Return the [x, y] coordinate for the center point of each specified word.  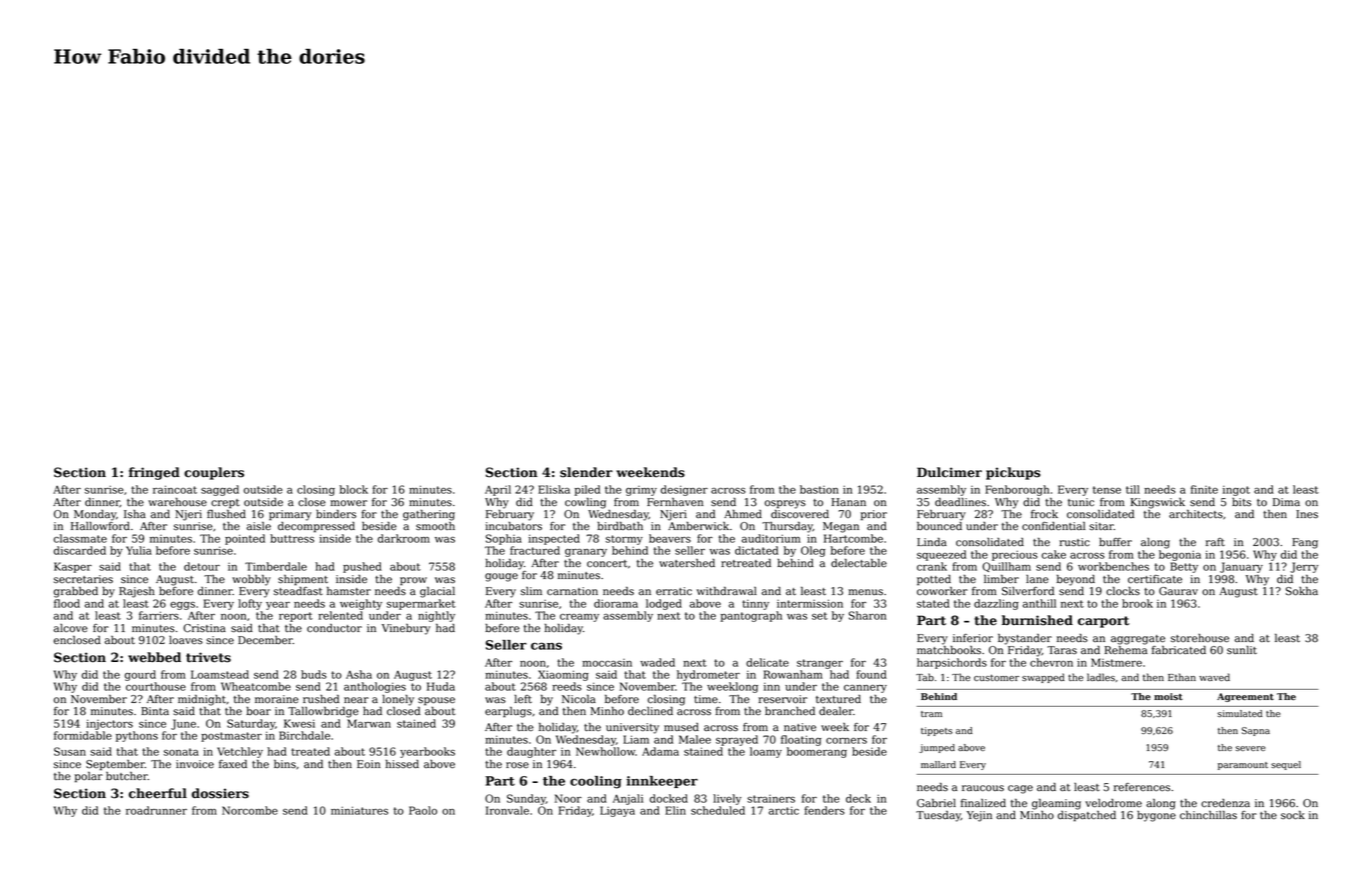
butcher [127, 776]
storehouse [1200, 638]
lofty [250, 604]
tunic [1081, 502]
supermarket [421, 604]
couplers [214, 473]
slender [586, 472]
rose [517, 765]
